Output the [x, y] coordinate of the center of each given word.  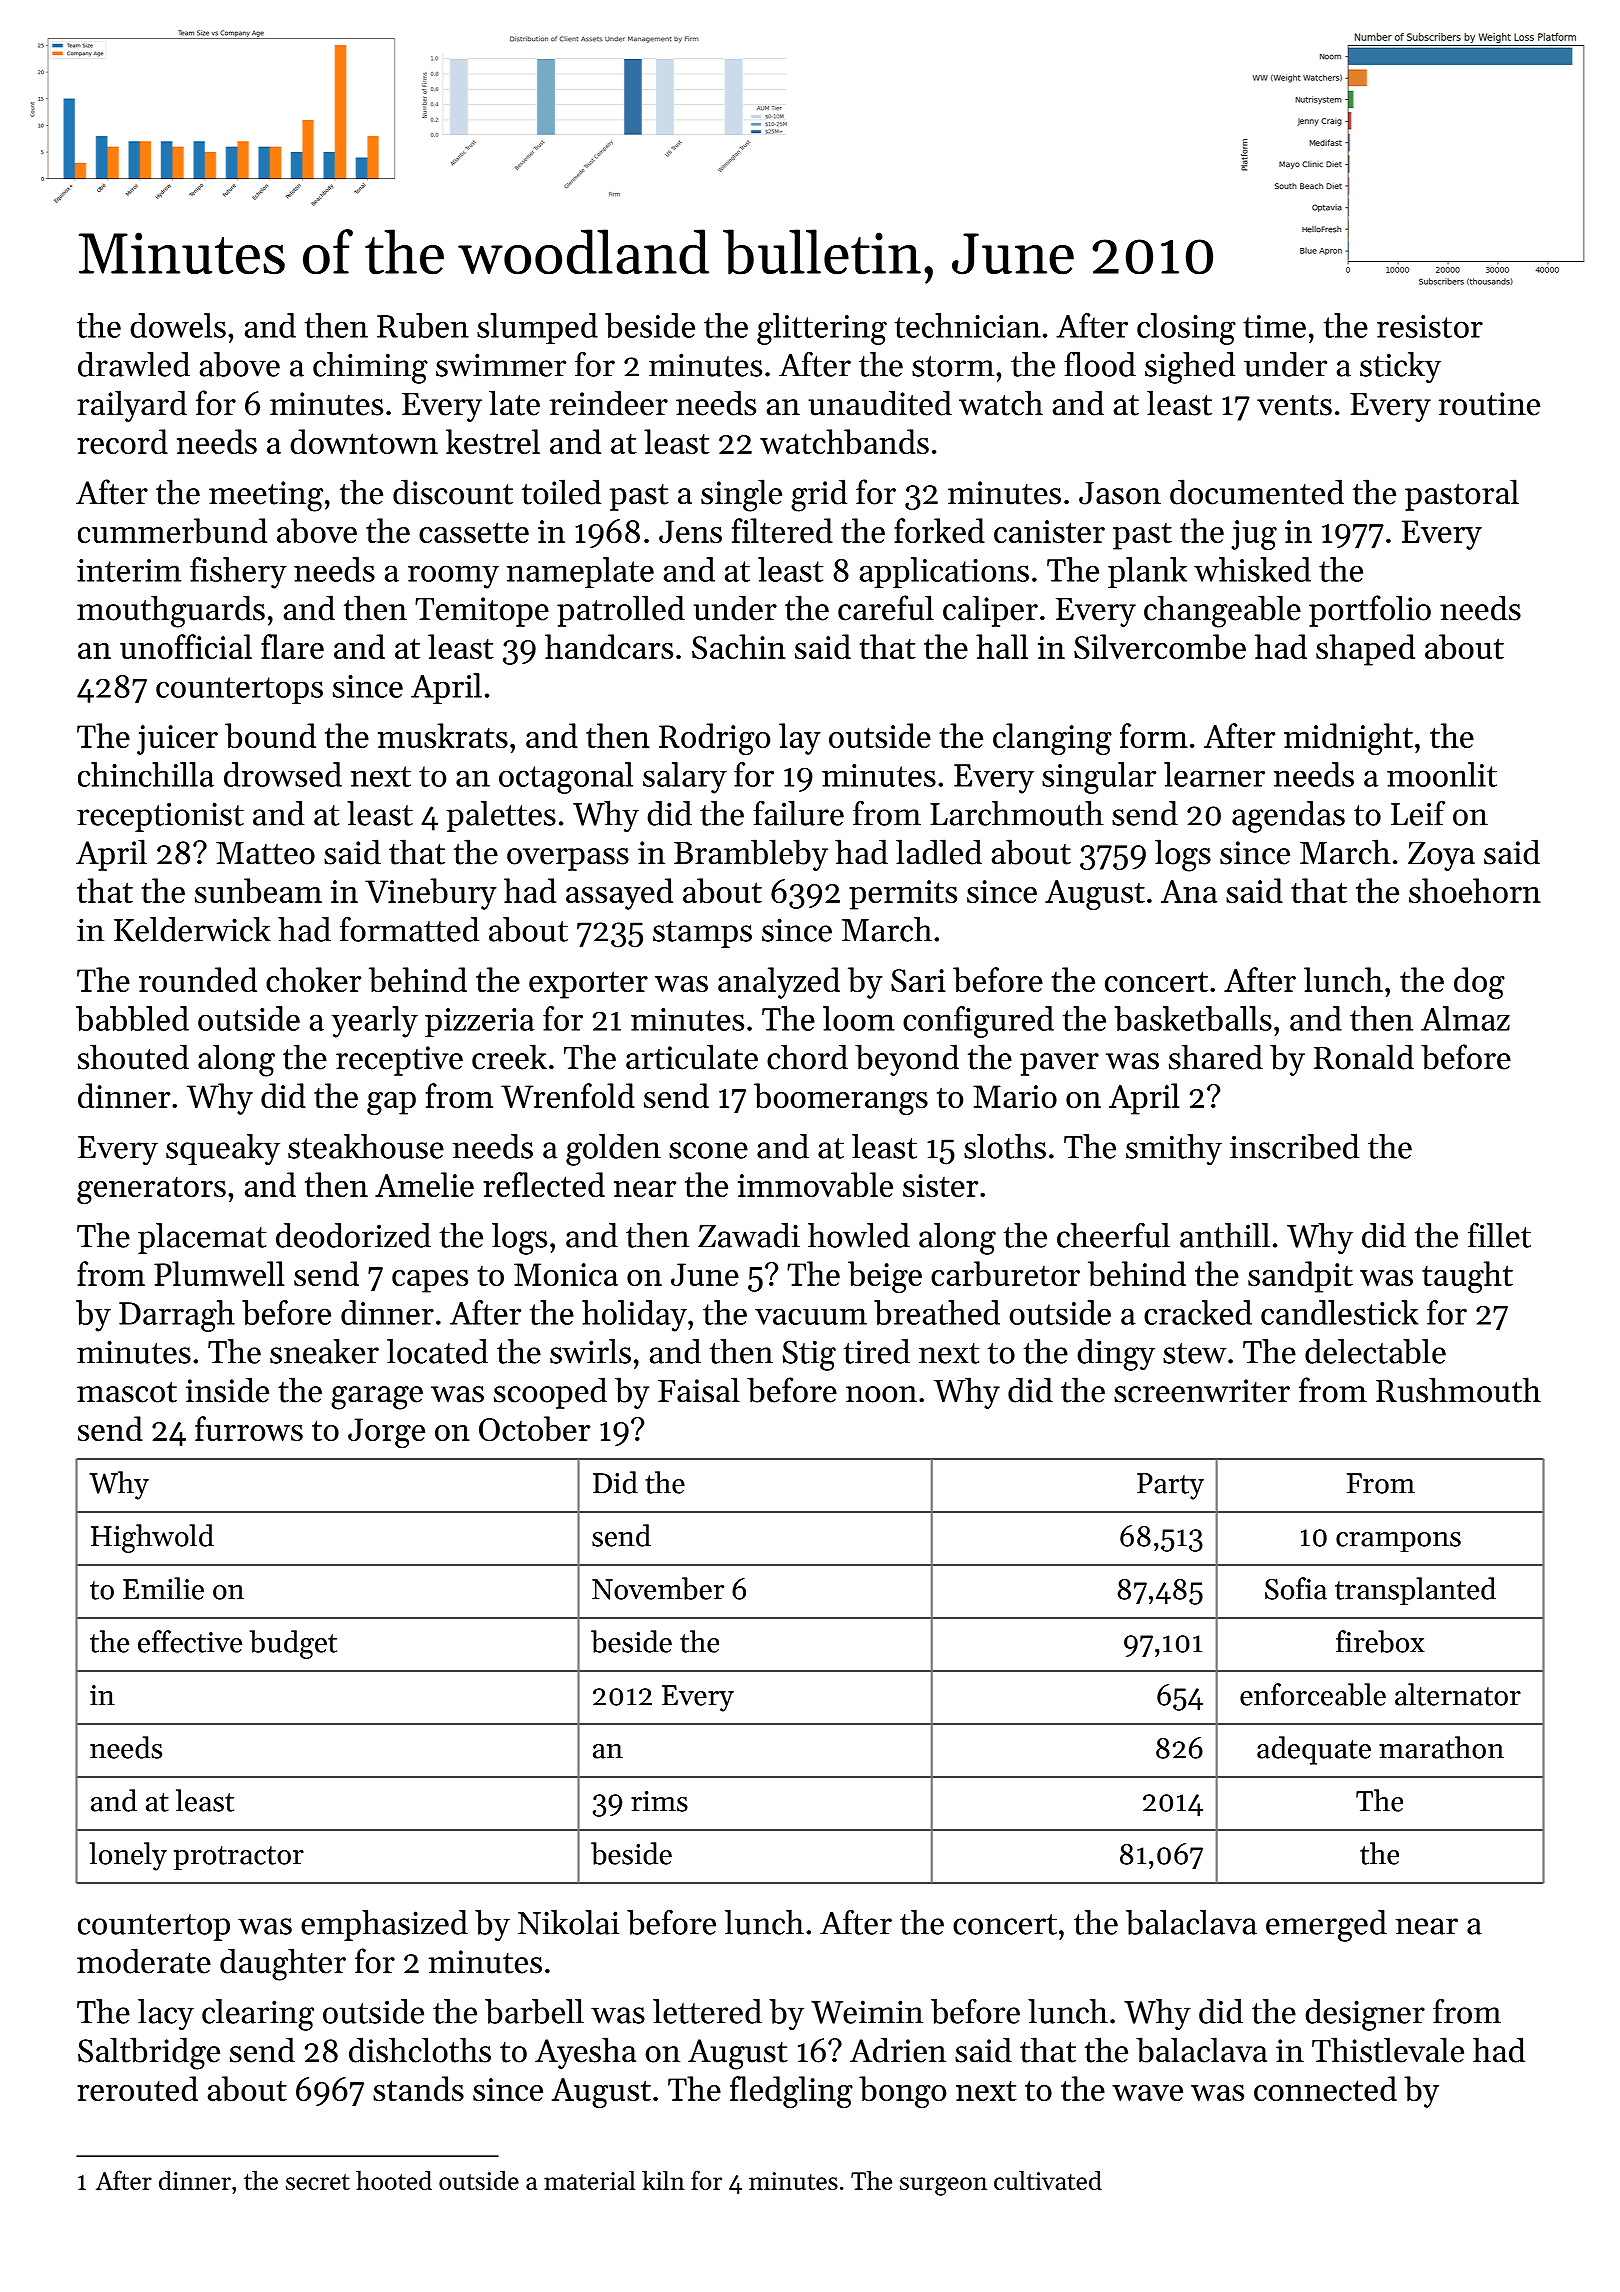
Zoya [1441, 856]
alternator [1458, 1694]
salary [685, 778]
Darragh [177, 1316]
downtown [364, 441]
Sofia [1296, 1588]
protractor [239, 1858]
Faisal [699, 1390]
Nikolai [568, 1922]
